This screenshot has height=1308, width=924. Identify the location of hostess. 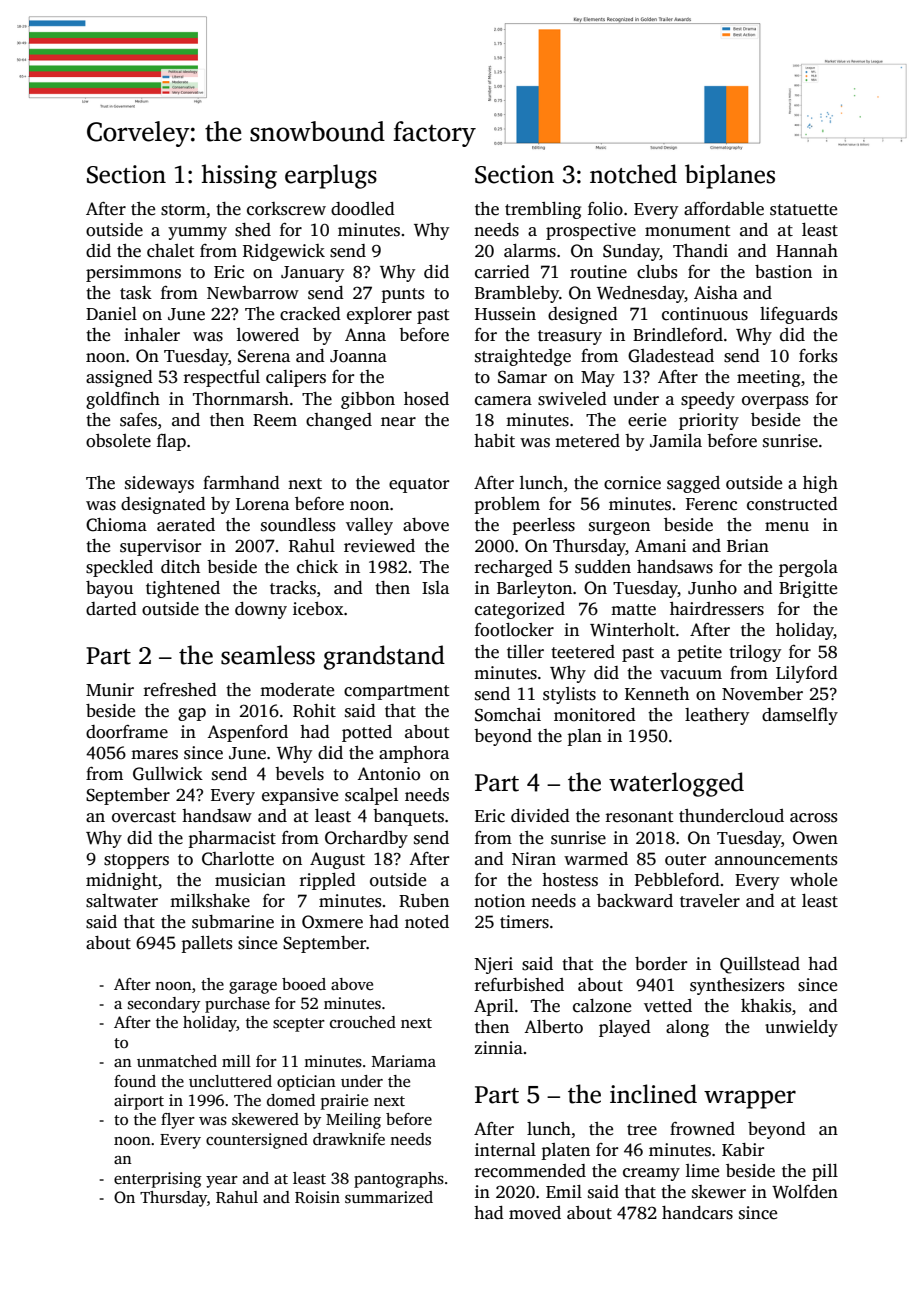
(570, 880).
